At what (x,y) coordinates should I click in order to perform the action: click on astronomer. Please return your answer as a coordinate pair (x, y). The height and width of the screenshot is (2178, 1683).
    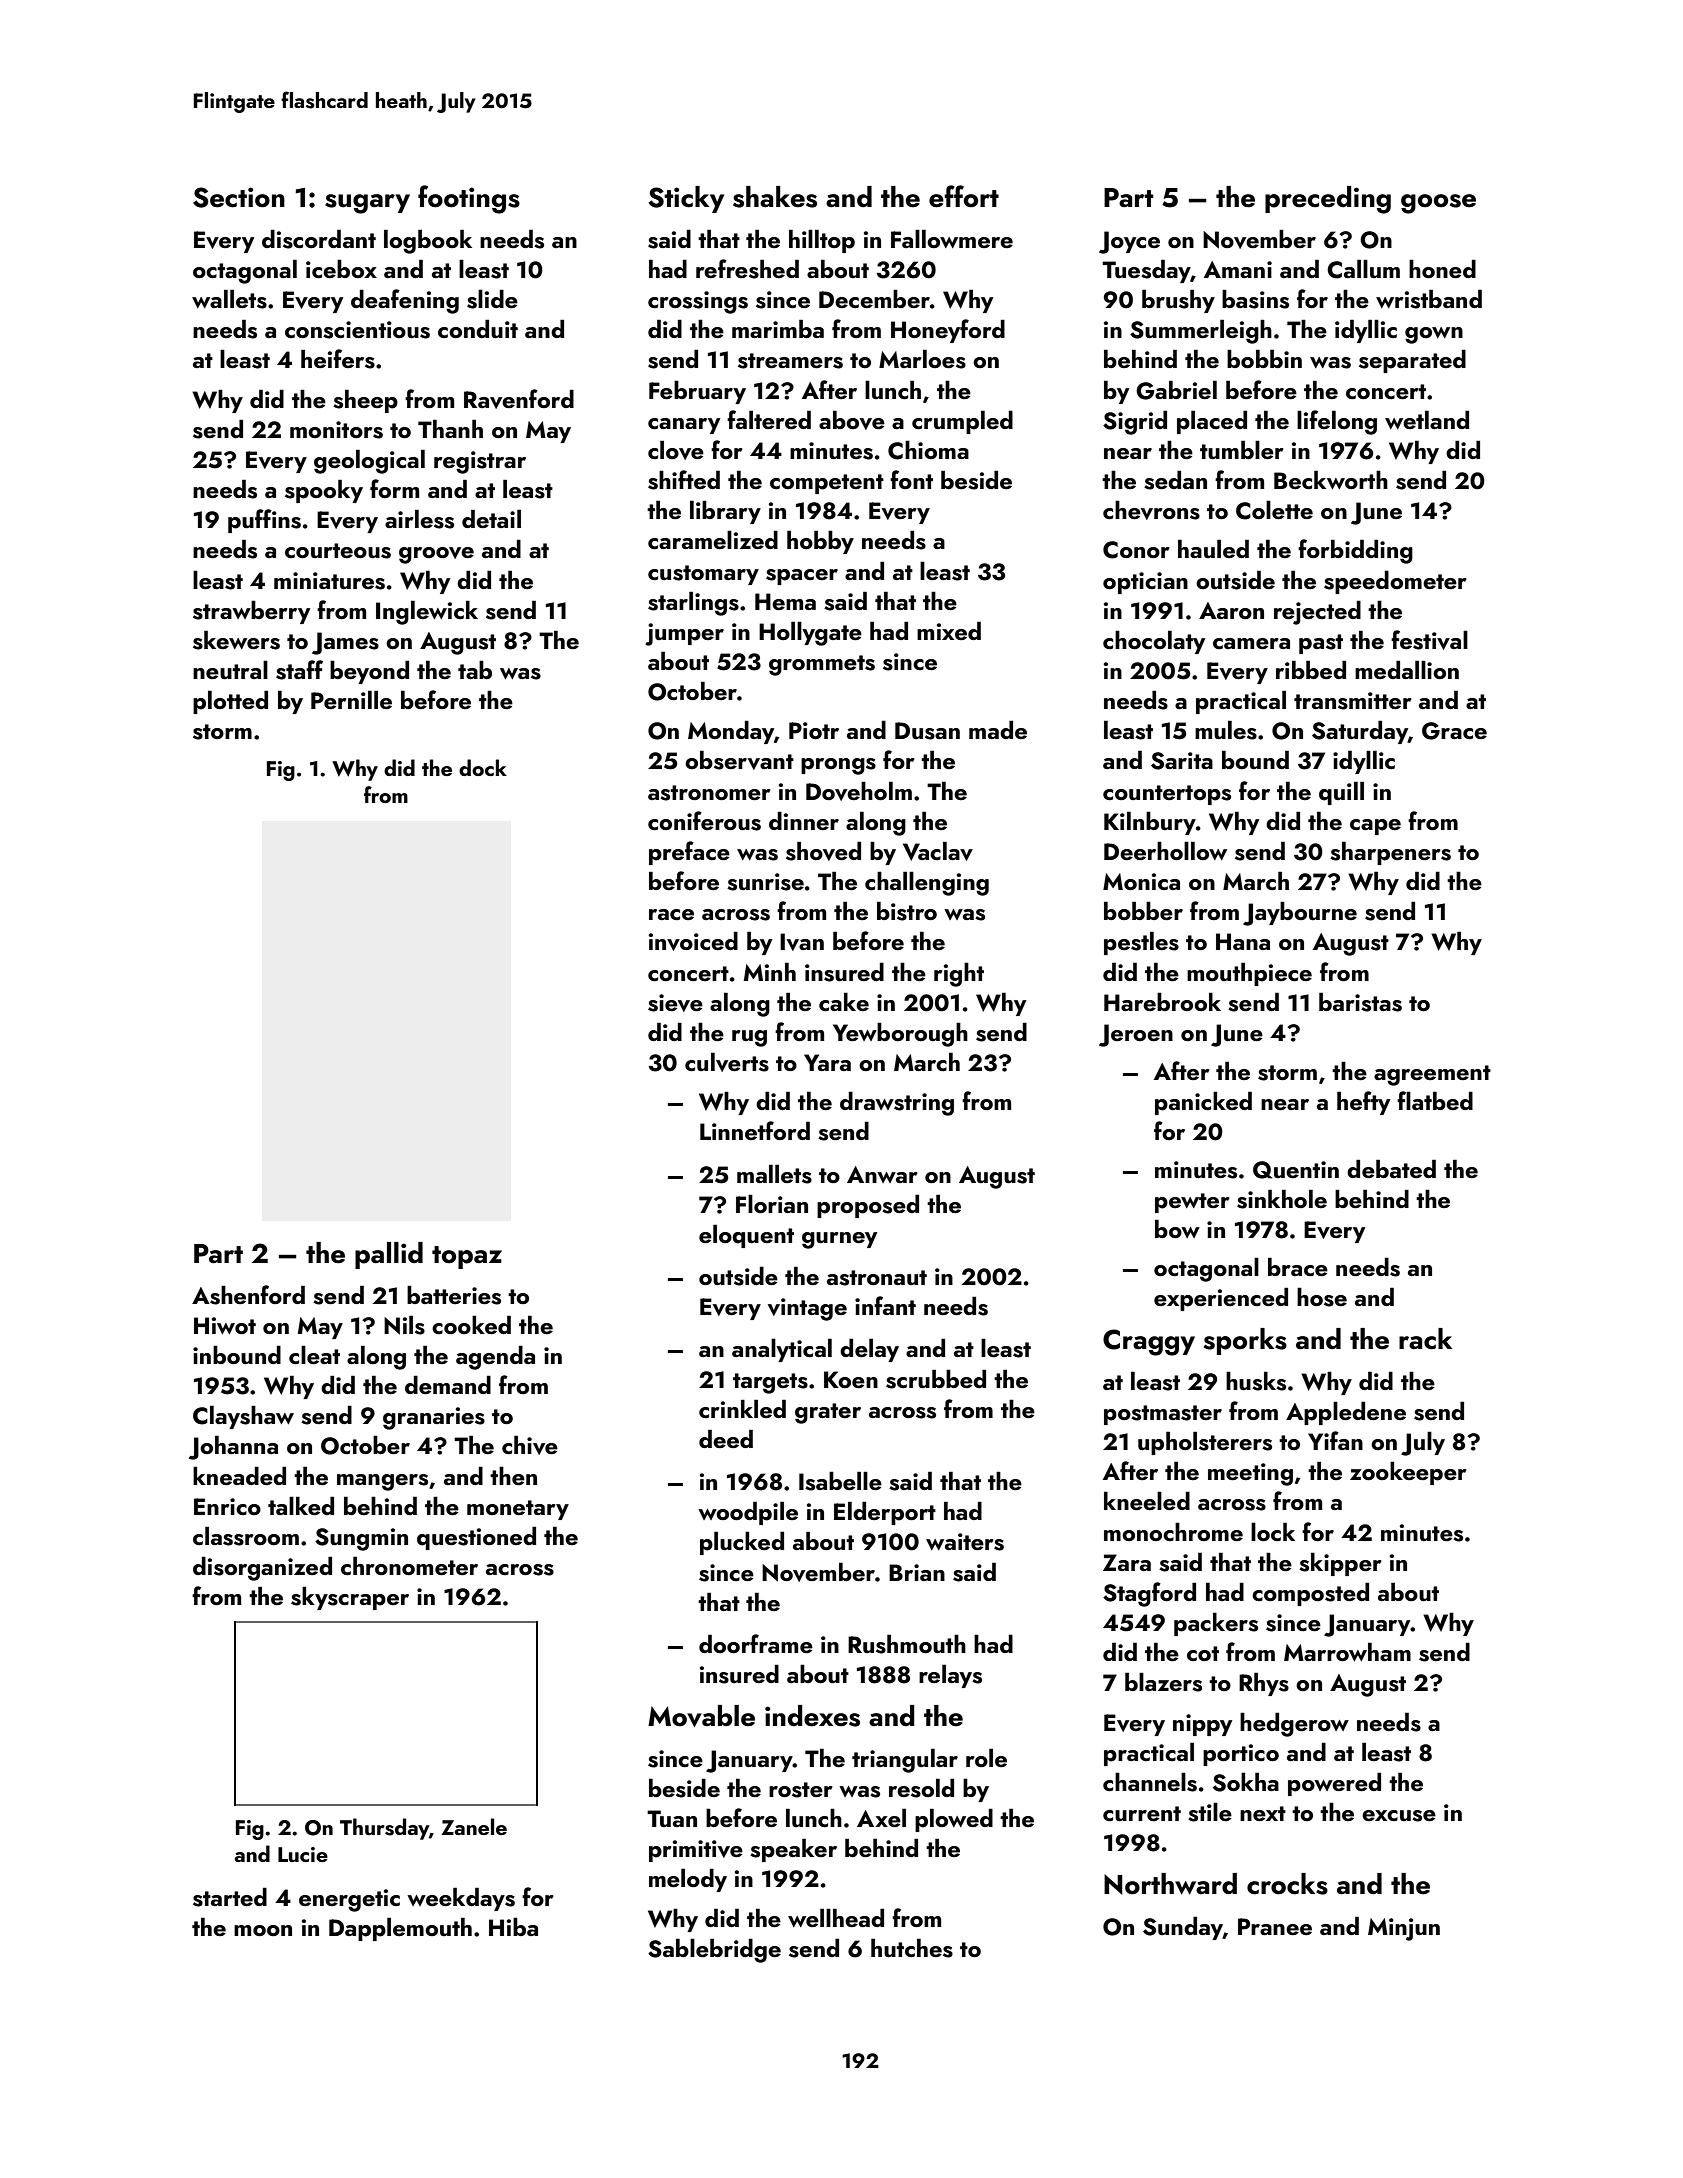
    Looking at the image, I should click on (709, 793).
